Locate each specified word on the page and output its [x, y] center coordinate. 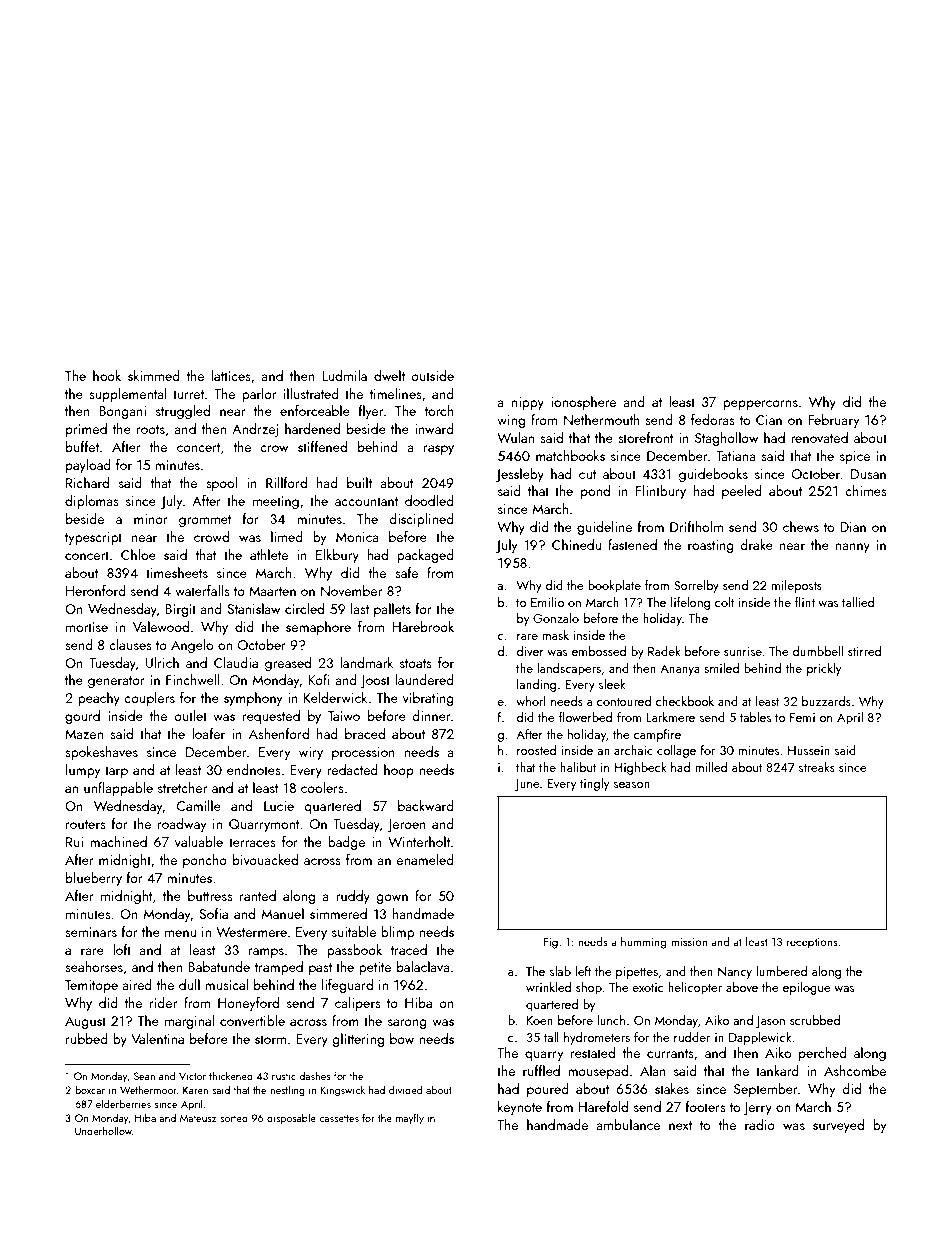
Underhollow [103, 1130]
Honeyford [248, 1004]
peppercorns [760, 405]
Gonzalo [556, 618]
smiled [721, 668]
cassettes [339, 1118]
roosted [536, 750]
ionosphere [583, 403]
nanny [852, 548]
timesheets [177, 572]
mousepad [598, 1072]
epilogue [807, 988]
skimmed [154, 375]
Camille [199, 805]
